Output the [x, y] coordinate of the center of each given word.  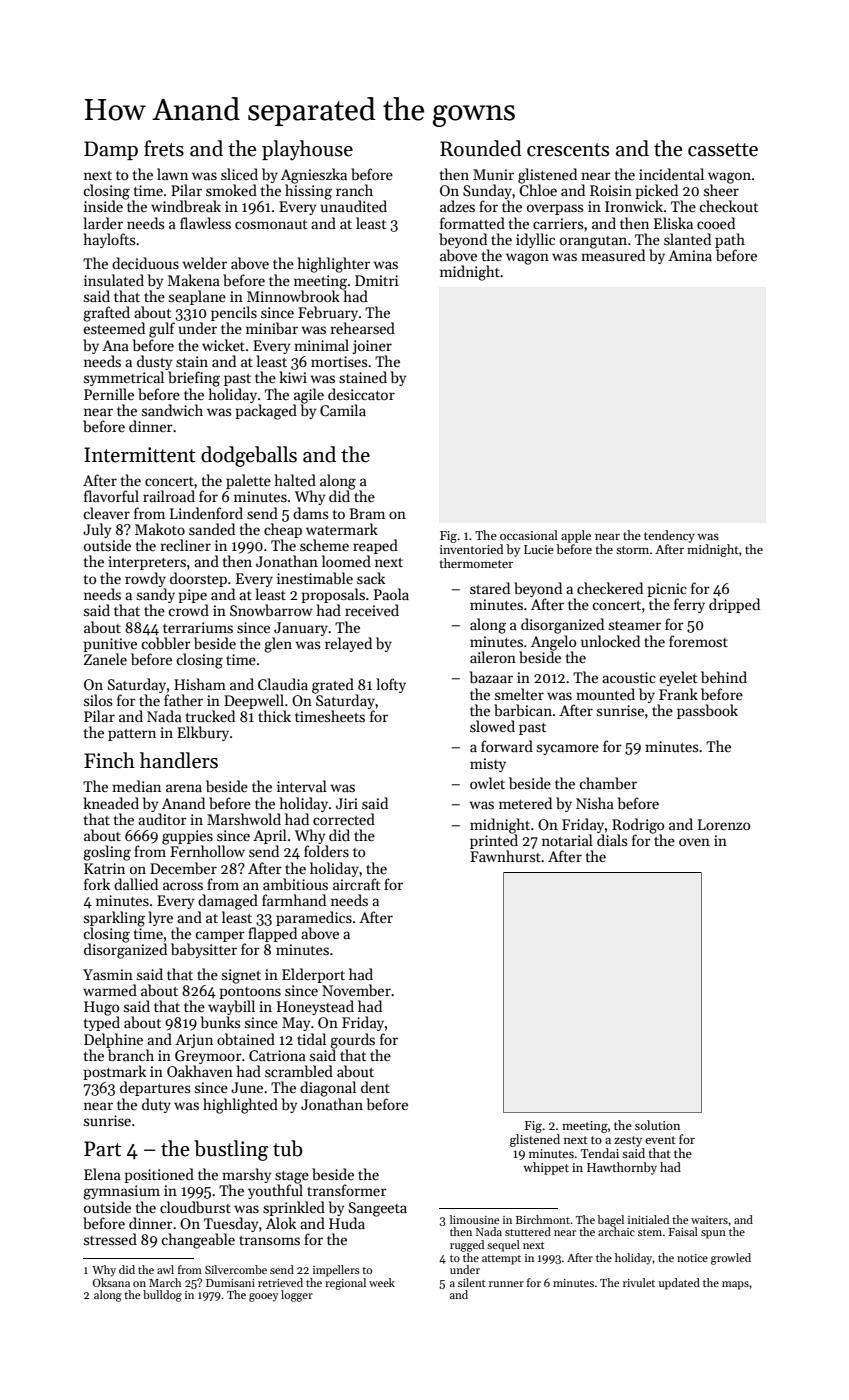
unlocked [610, 641]
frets [164, 148]
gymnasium [121, 1192]
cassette [723, 150]
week [382, 1282]
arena [184, 788]
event [660, 1140]
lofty [391, 685]
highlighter [333, 265]
